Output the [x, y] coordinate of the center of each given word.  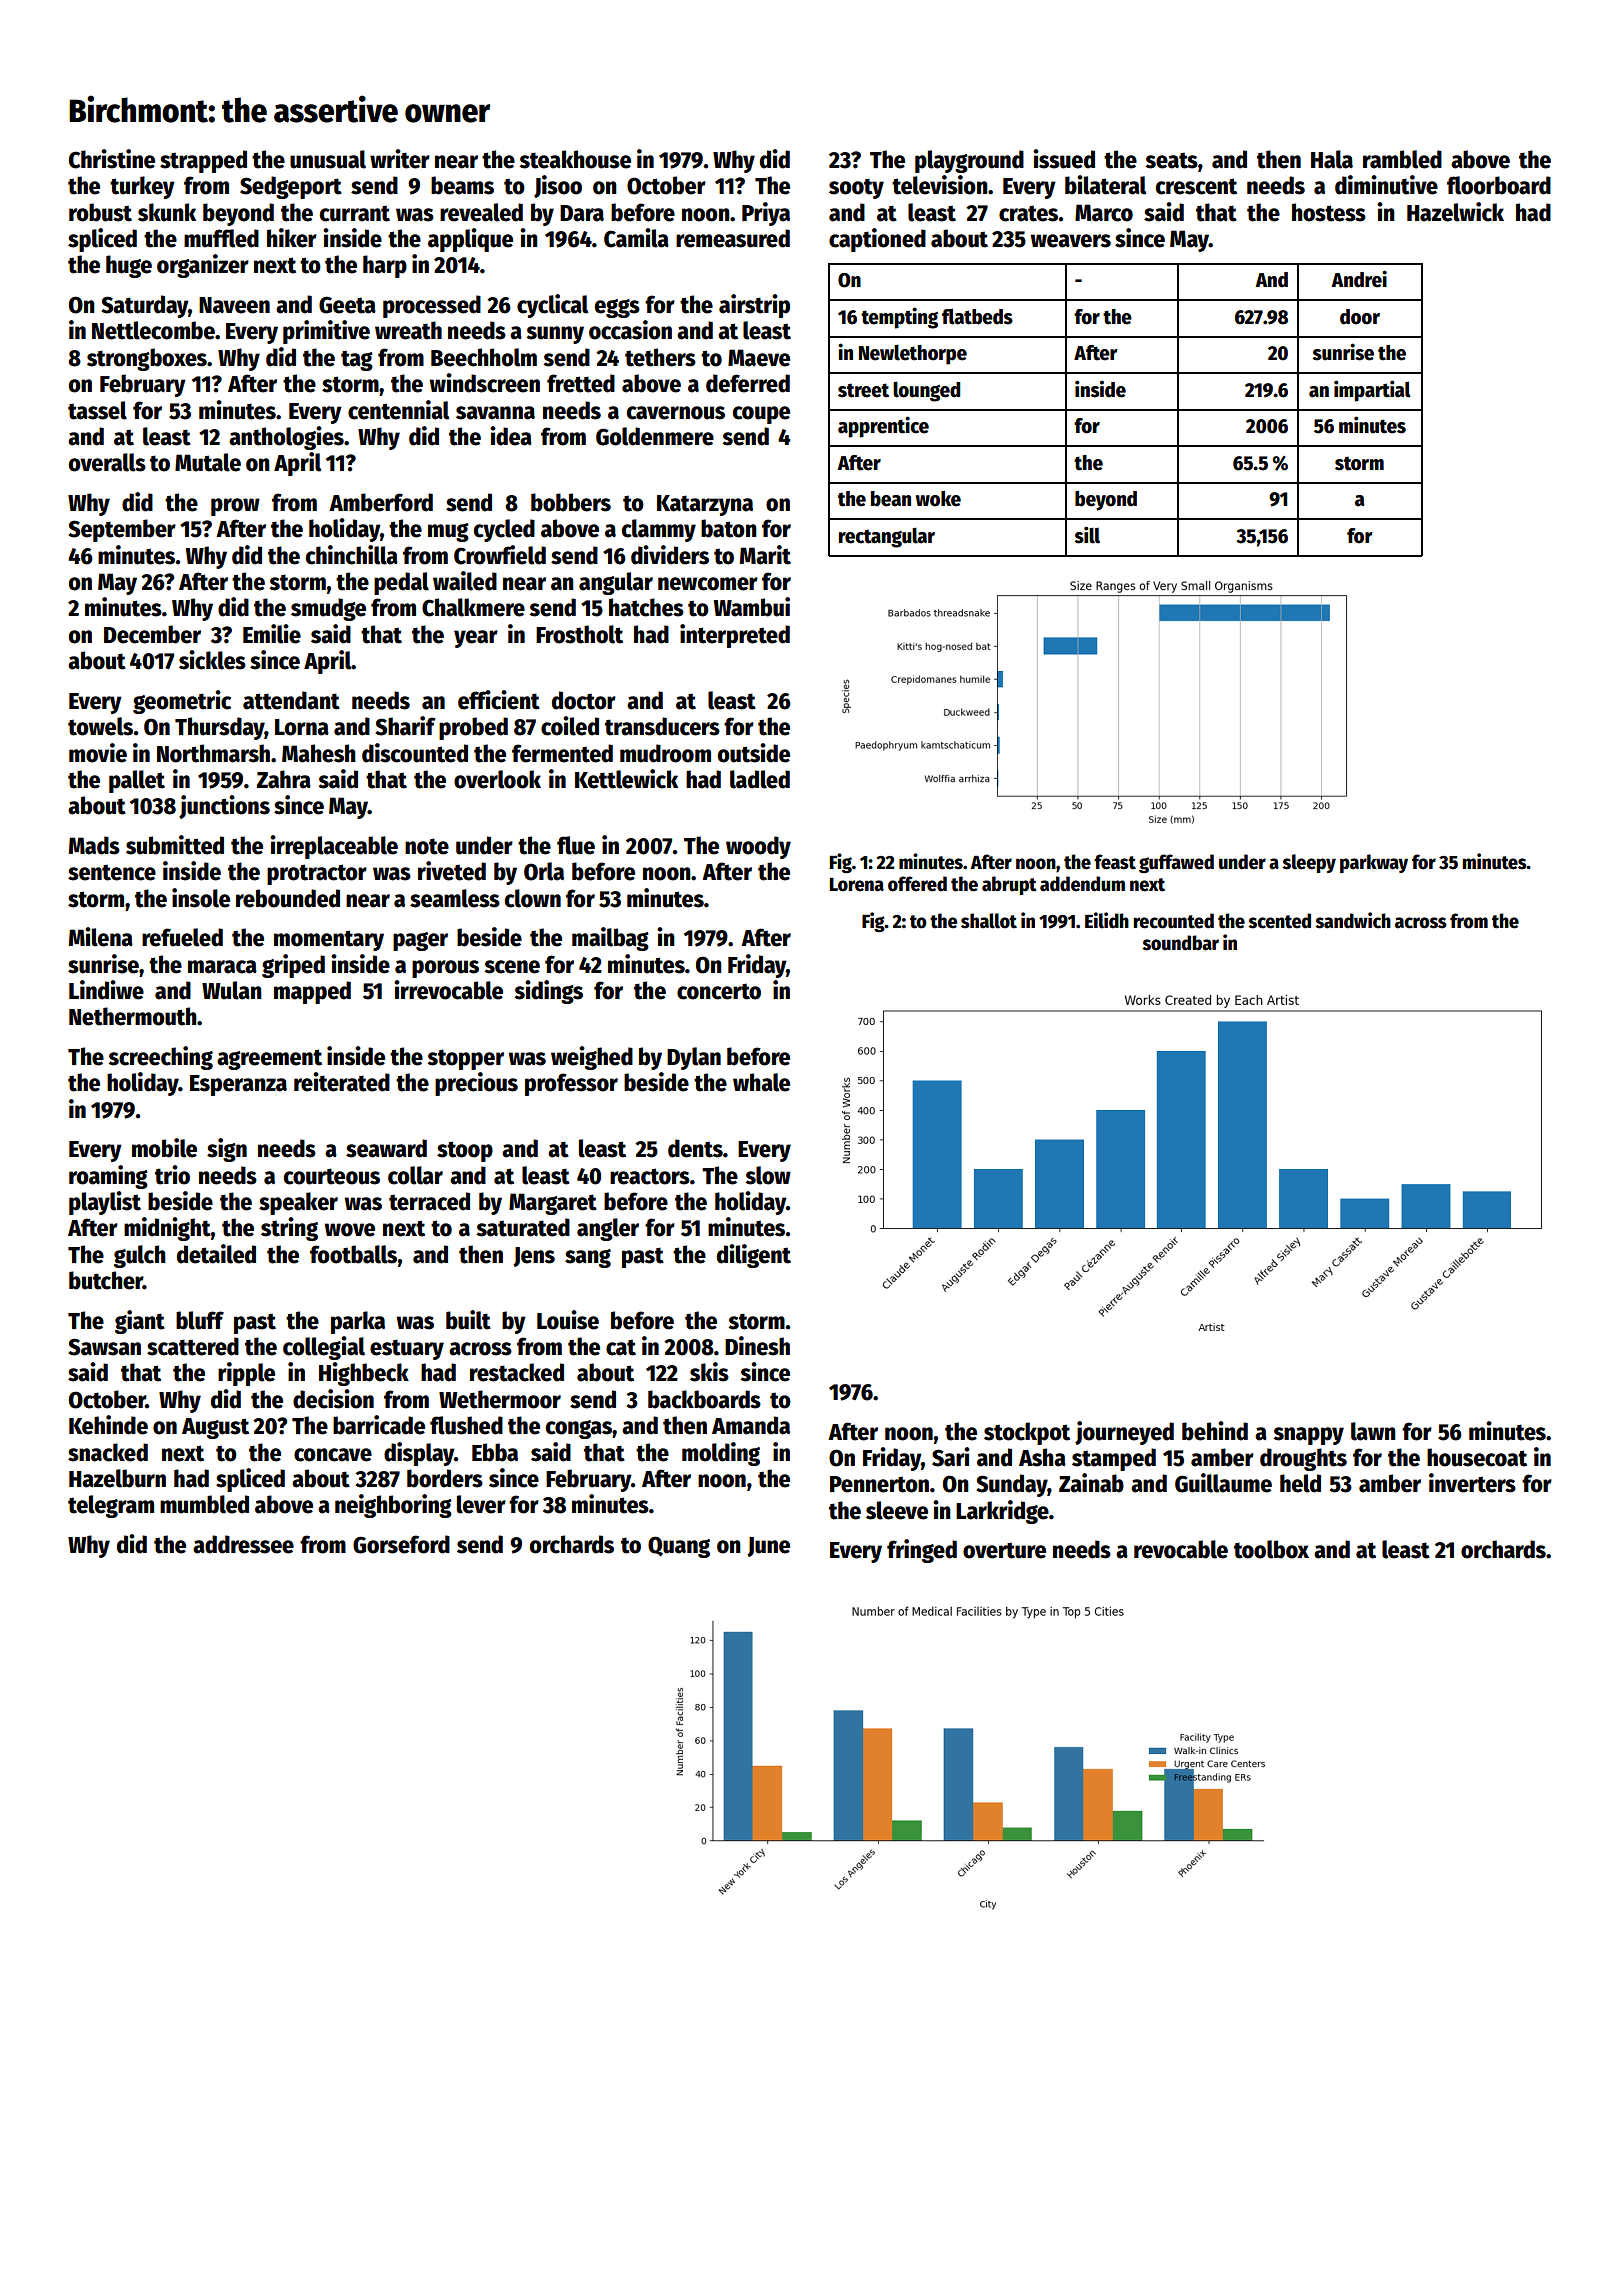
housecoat [1477, 1457]
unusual [328, 159]
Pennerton [879, 1484]
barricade [379, 1425]
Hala [1332, 159]
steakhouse [575, 159]
